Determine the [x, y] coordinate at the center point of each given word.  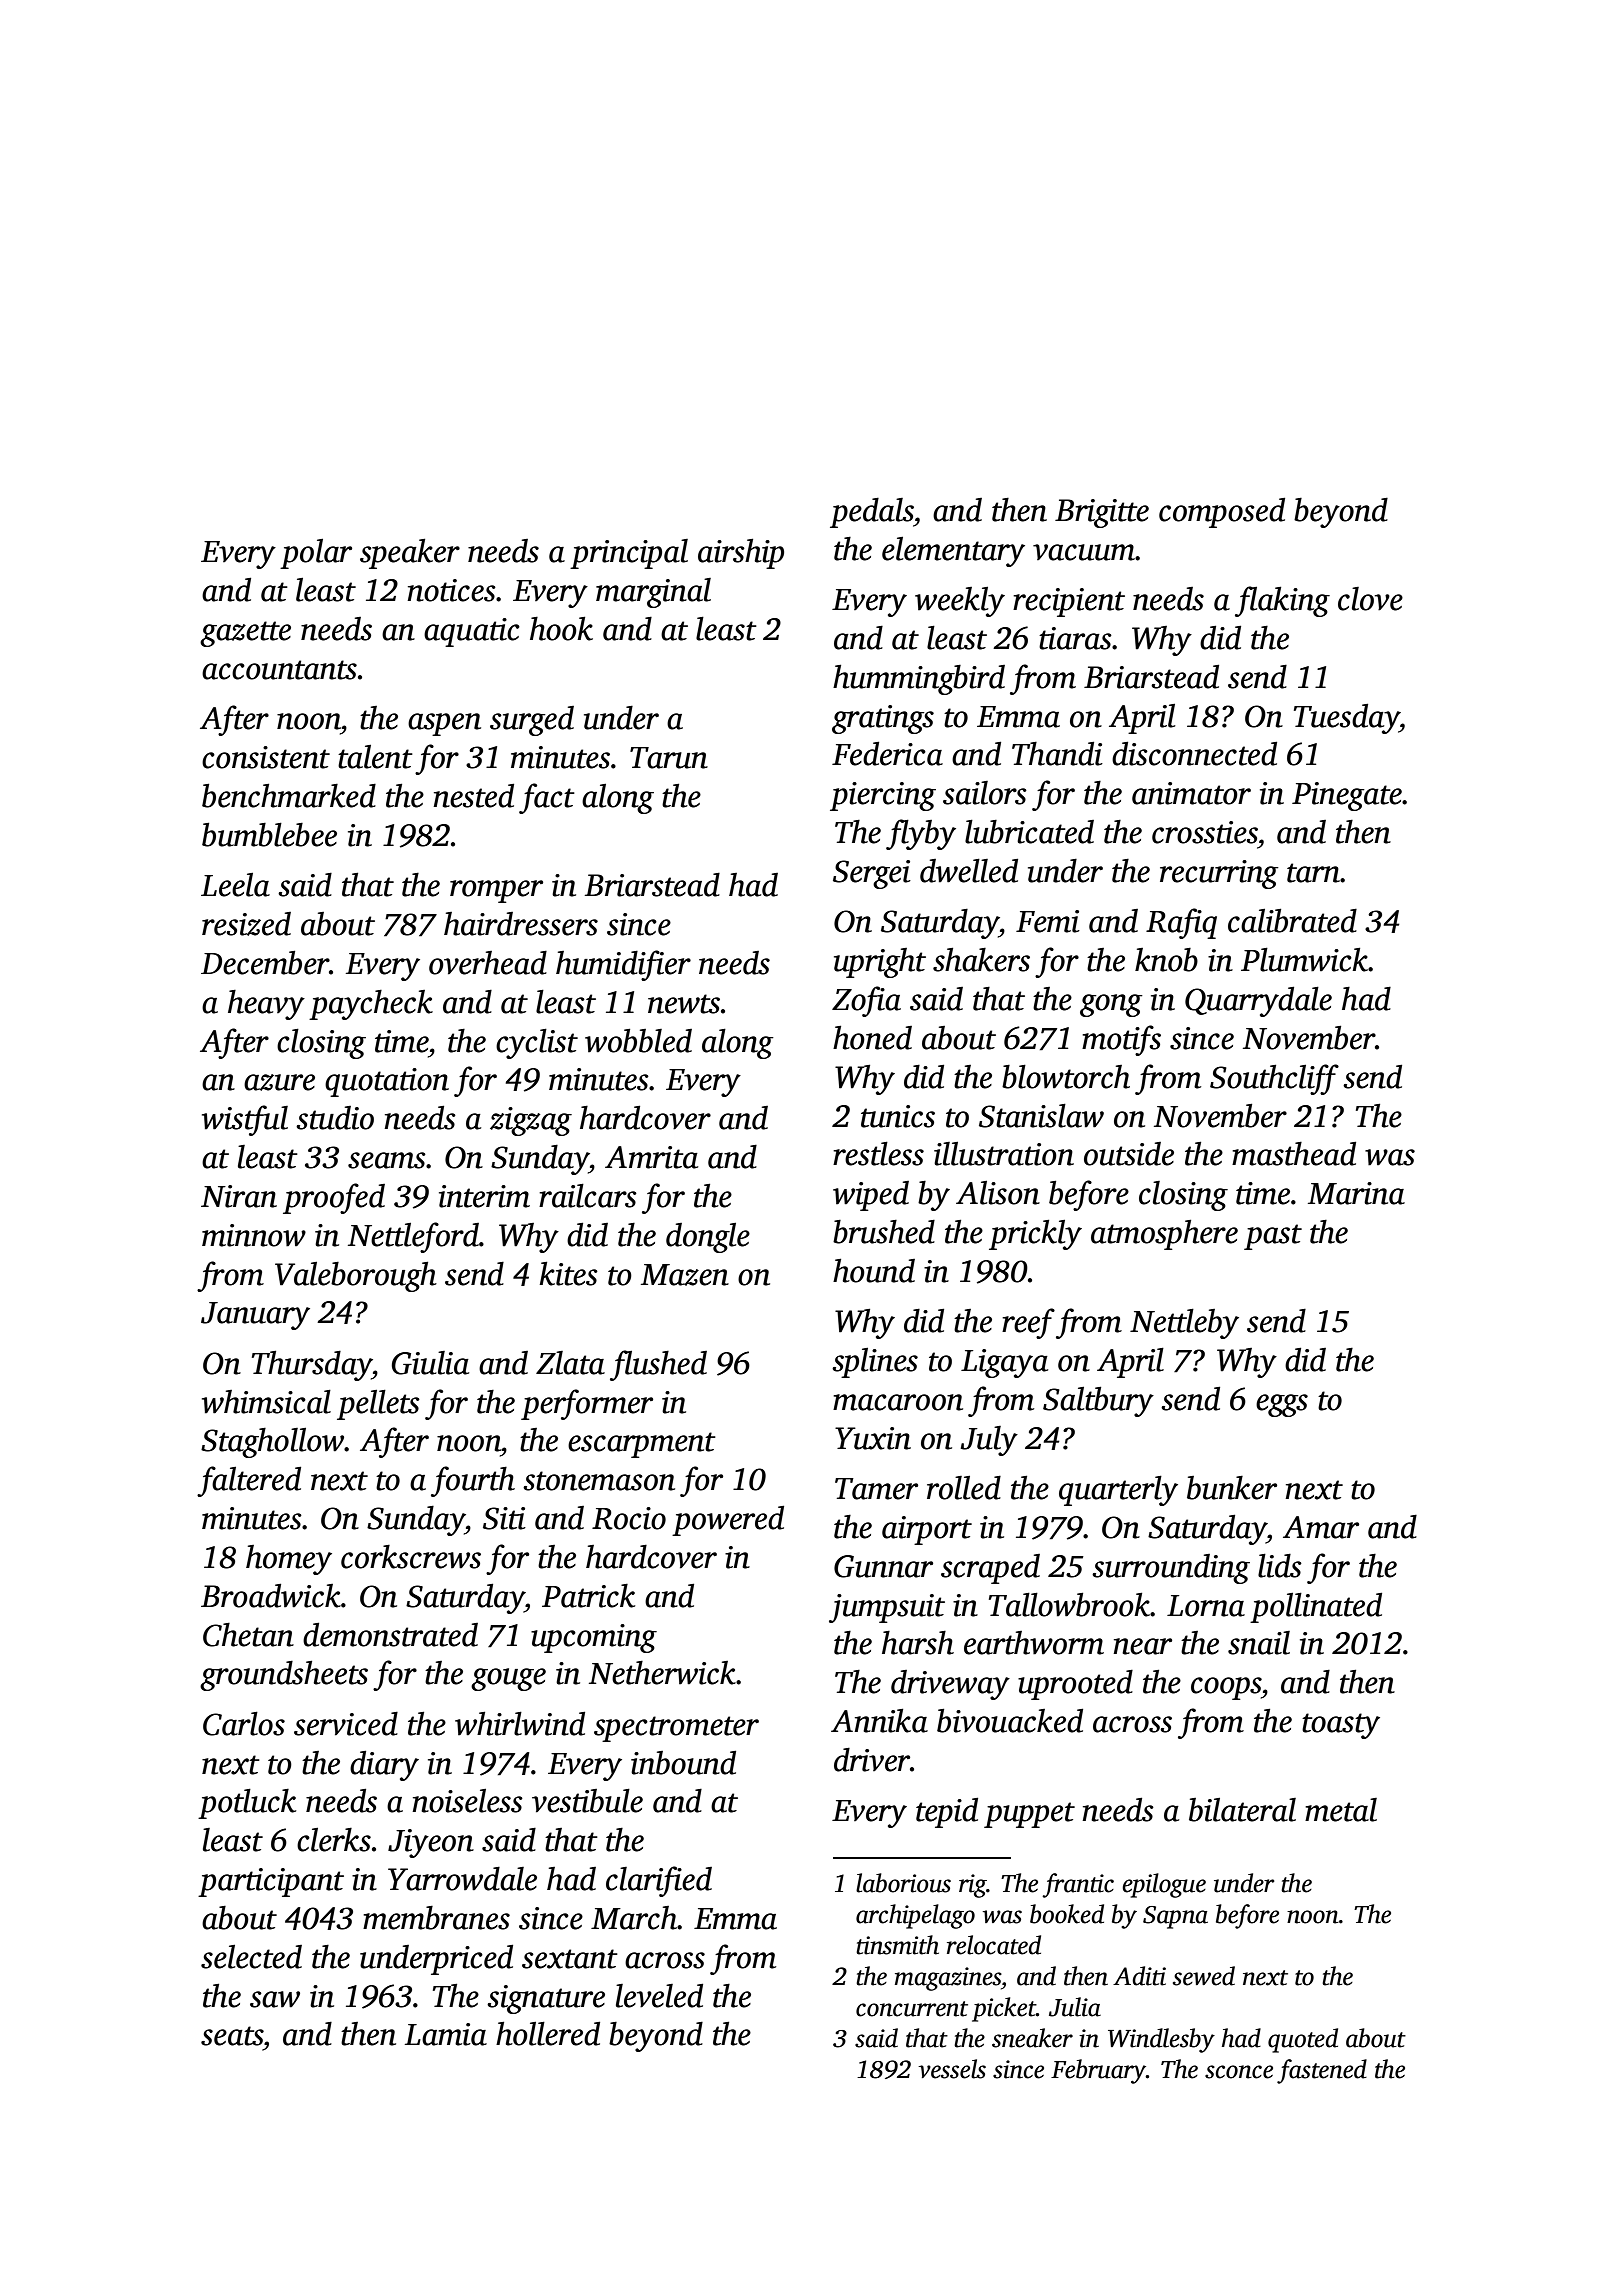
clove [1370, 599]
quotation [387, 1082]
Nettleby [1184, 1324]
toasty [1341, 1726]
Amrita [651, 1157]
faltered [249, 1481]
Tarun [669, 758]
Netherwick [662, 1673]
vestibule [587, 1801]
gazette [245, 634]
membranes [436, 1918]
